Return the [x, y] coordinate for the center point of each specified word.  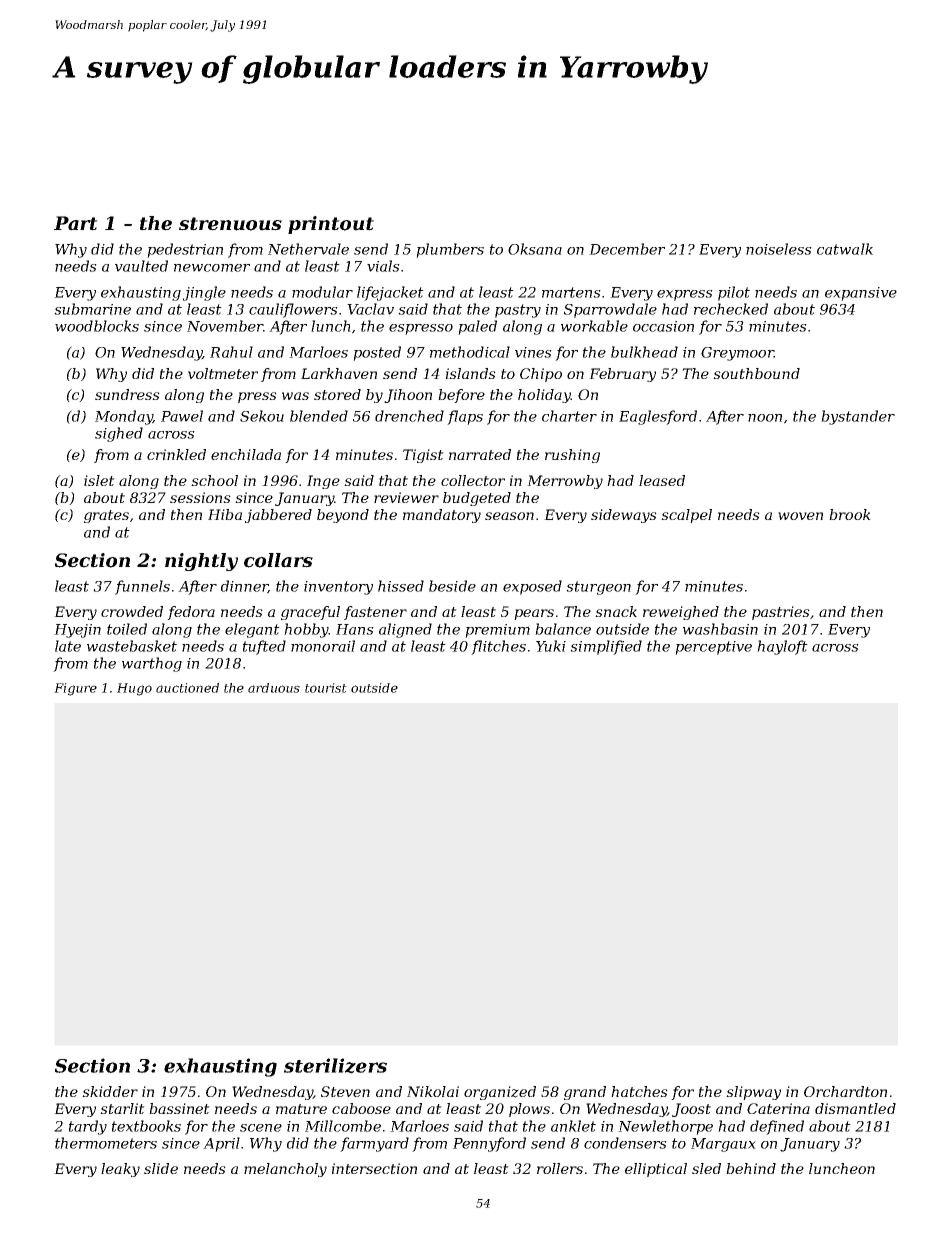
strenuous [230, 224]
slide [161, 1168]
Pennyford [489, 1144]
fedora [191, 613]
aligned [405, 630]
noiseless [779, 249]
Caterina [778, 1108]
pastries [781, 613]
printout [331, 225]
